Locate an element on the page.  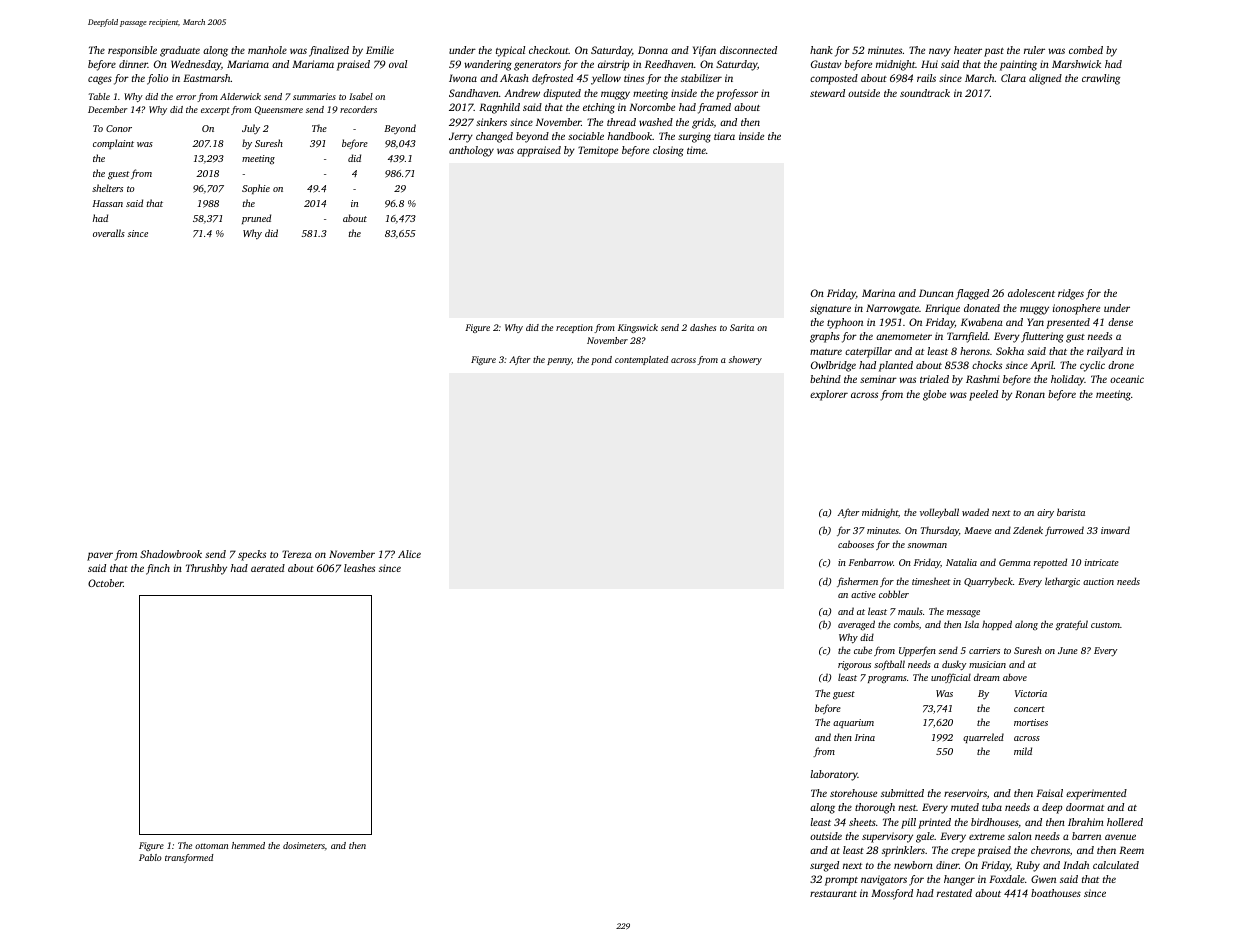
graphs is located at coordinates (825, 337).
